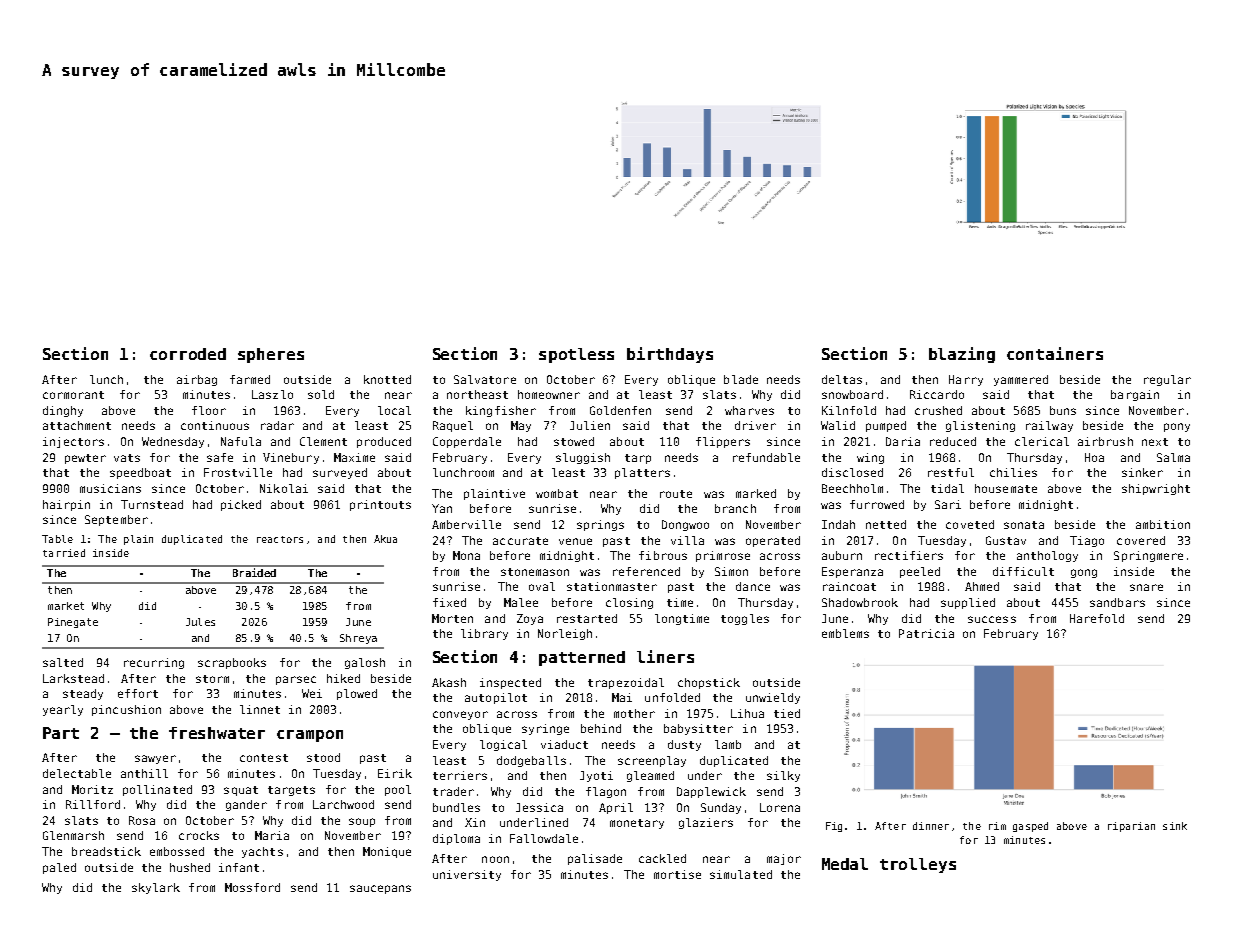 The image size is (1233, 952). I want to click on emblems, so click(845, 633).
